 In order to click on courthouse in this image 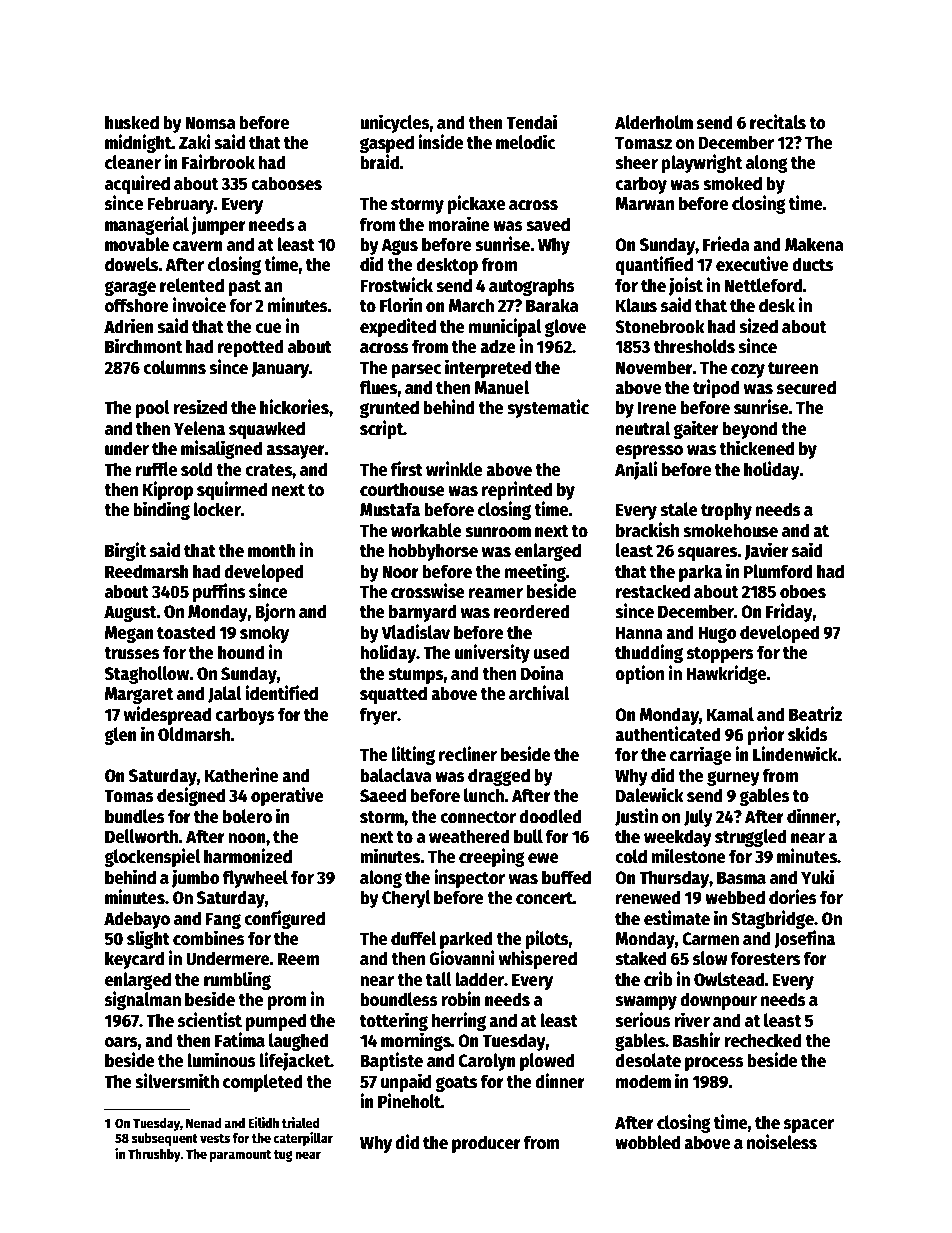, I will do `click(402, 489)`.
